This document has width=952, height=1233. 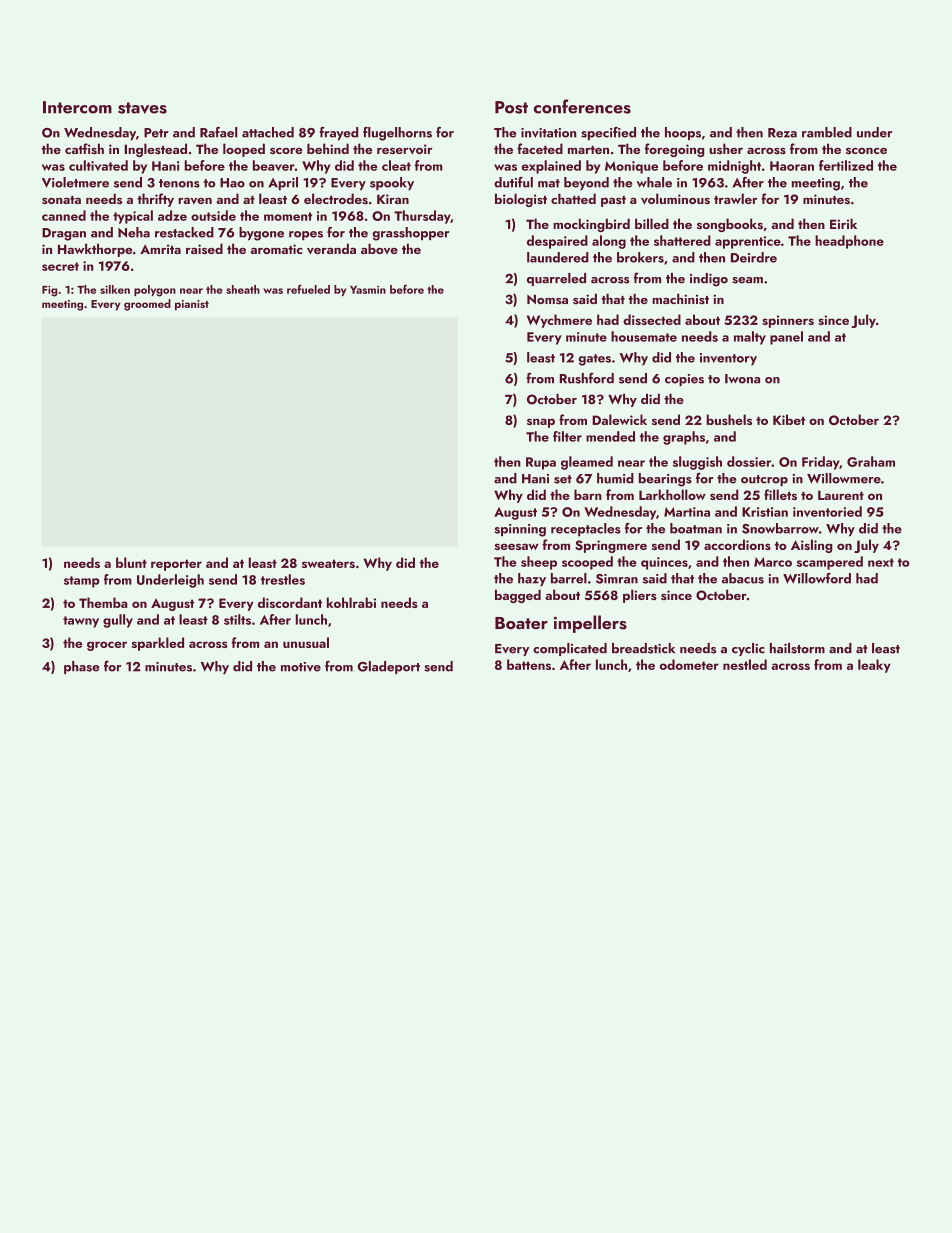 I want to click on sconce, so click(x=866, y=151).
